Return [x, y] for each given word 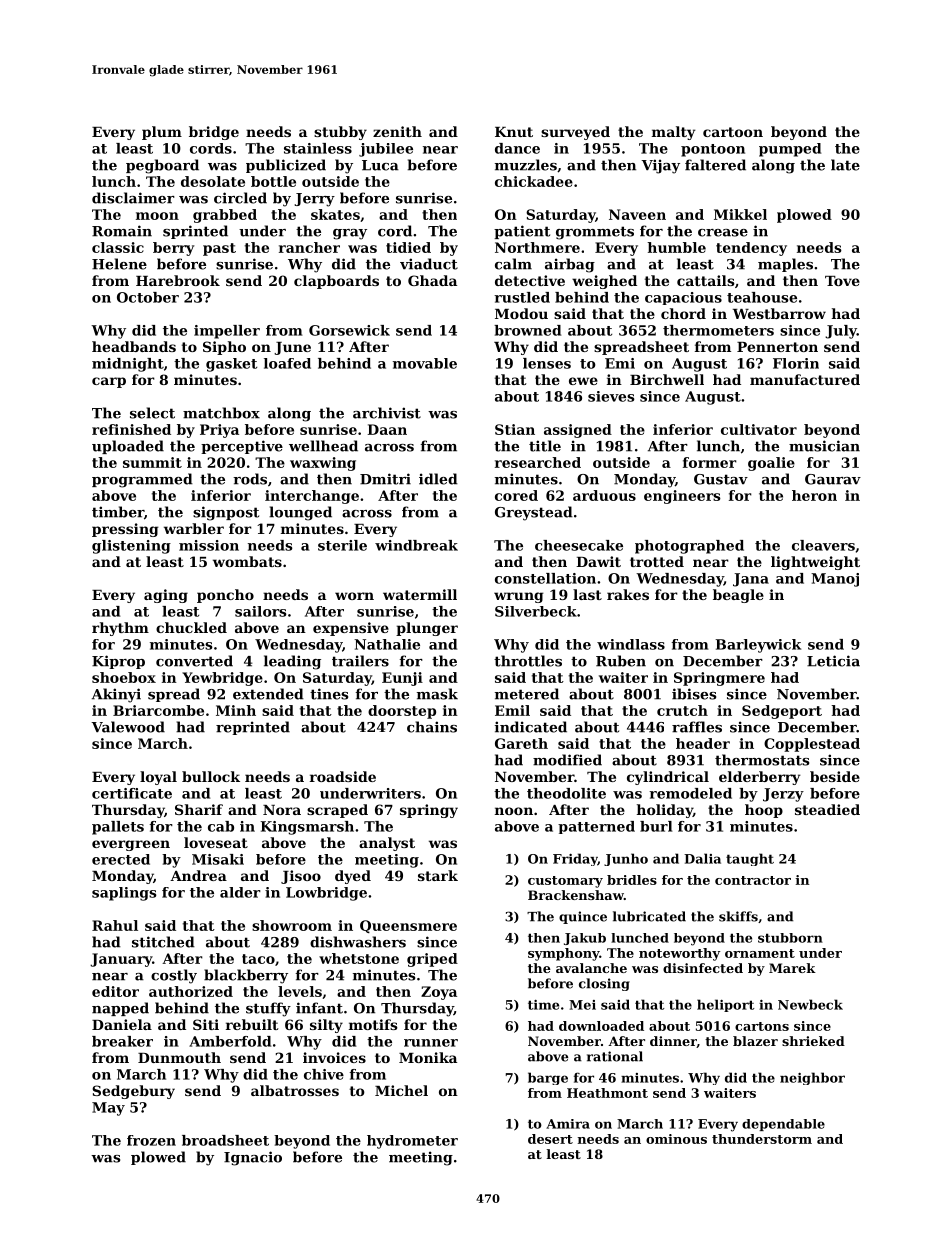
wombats [247, 561]
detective [530, 280]
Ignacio [253, 1158]
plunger [427, 629]
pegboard [162, 166]
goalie [771, 464]
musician [824, 446]
